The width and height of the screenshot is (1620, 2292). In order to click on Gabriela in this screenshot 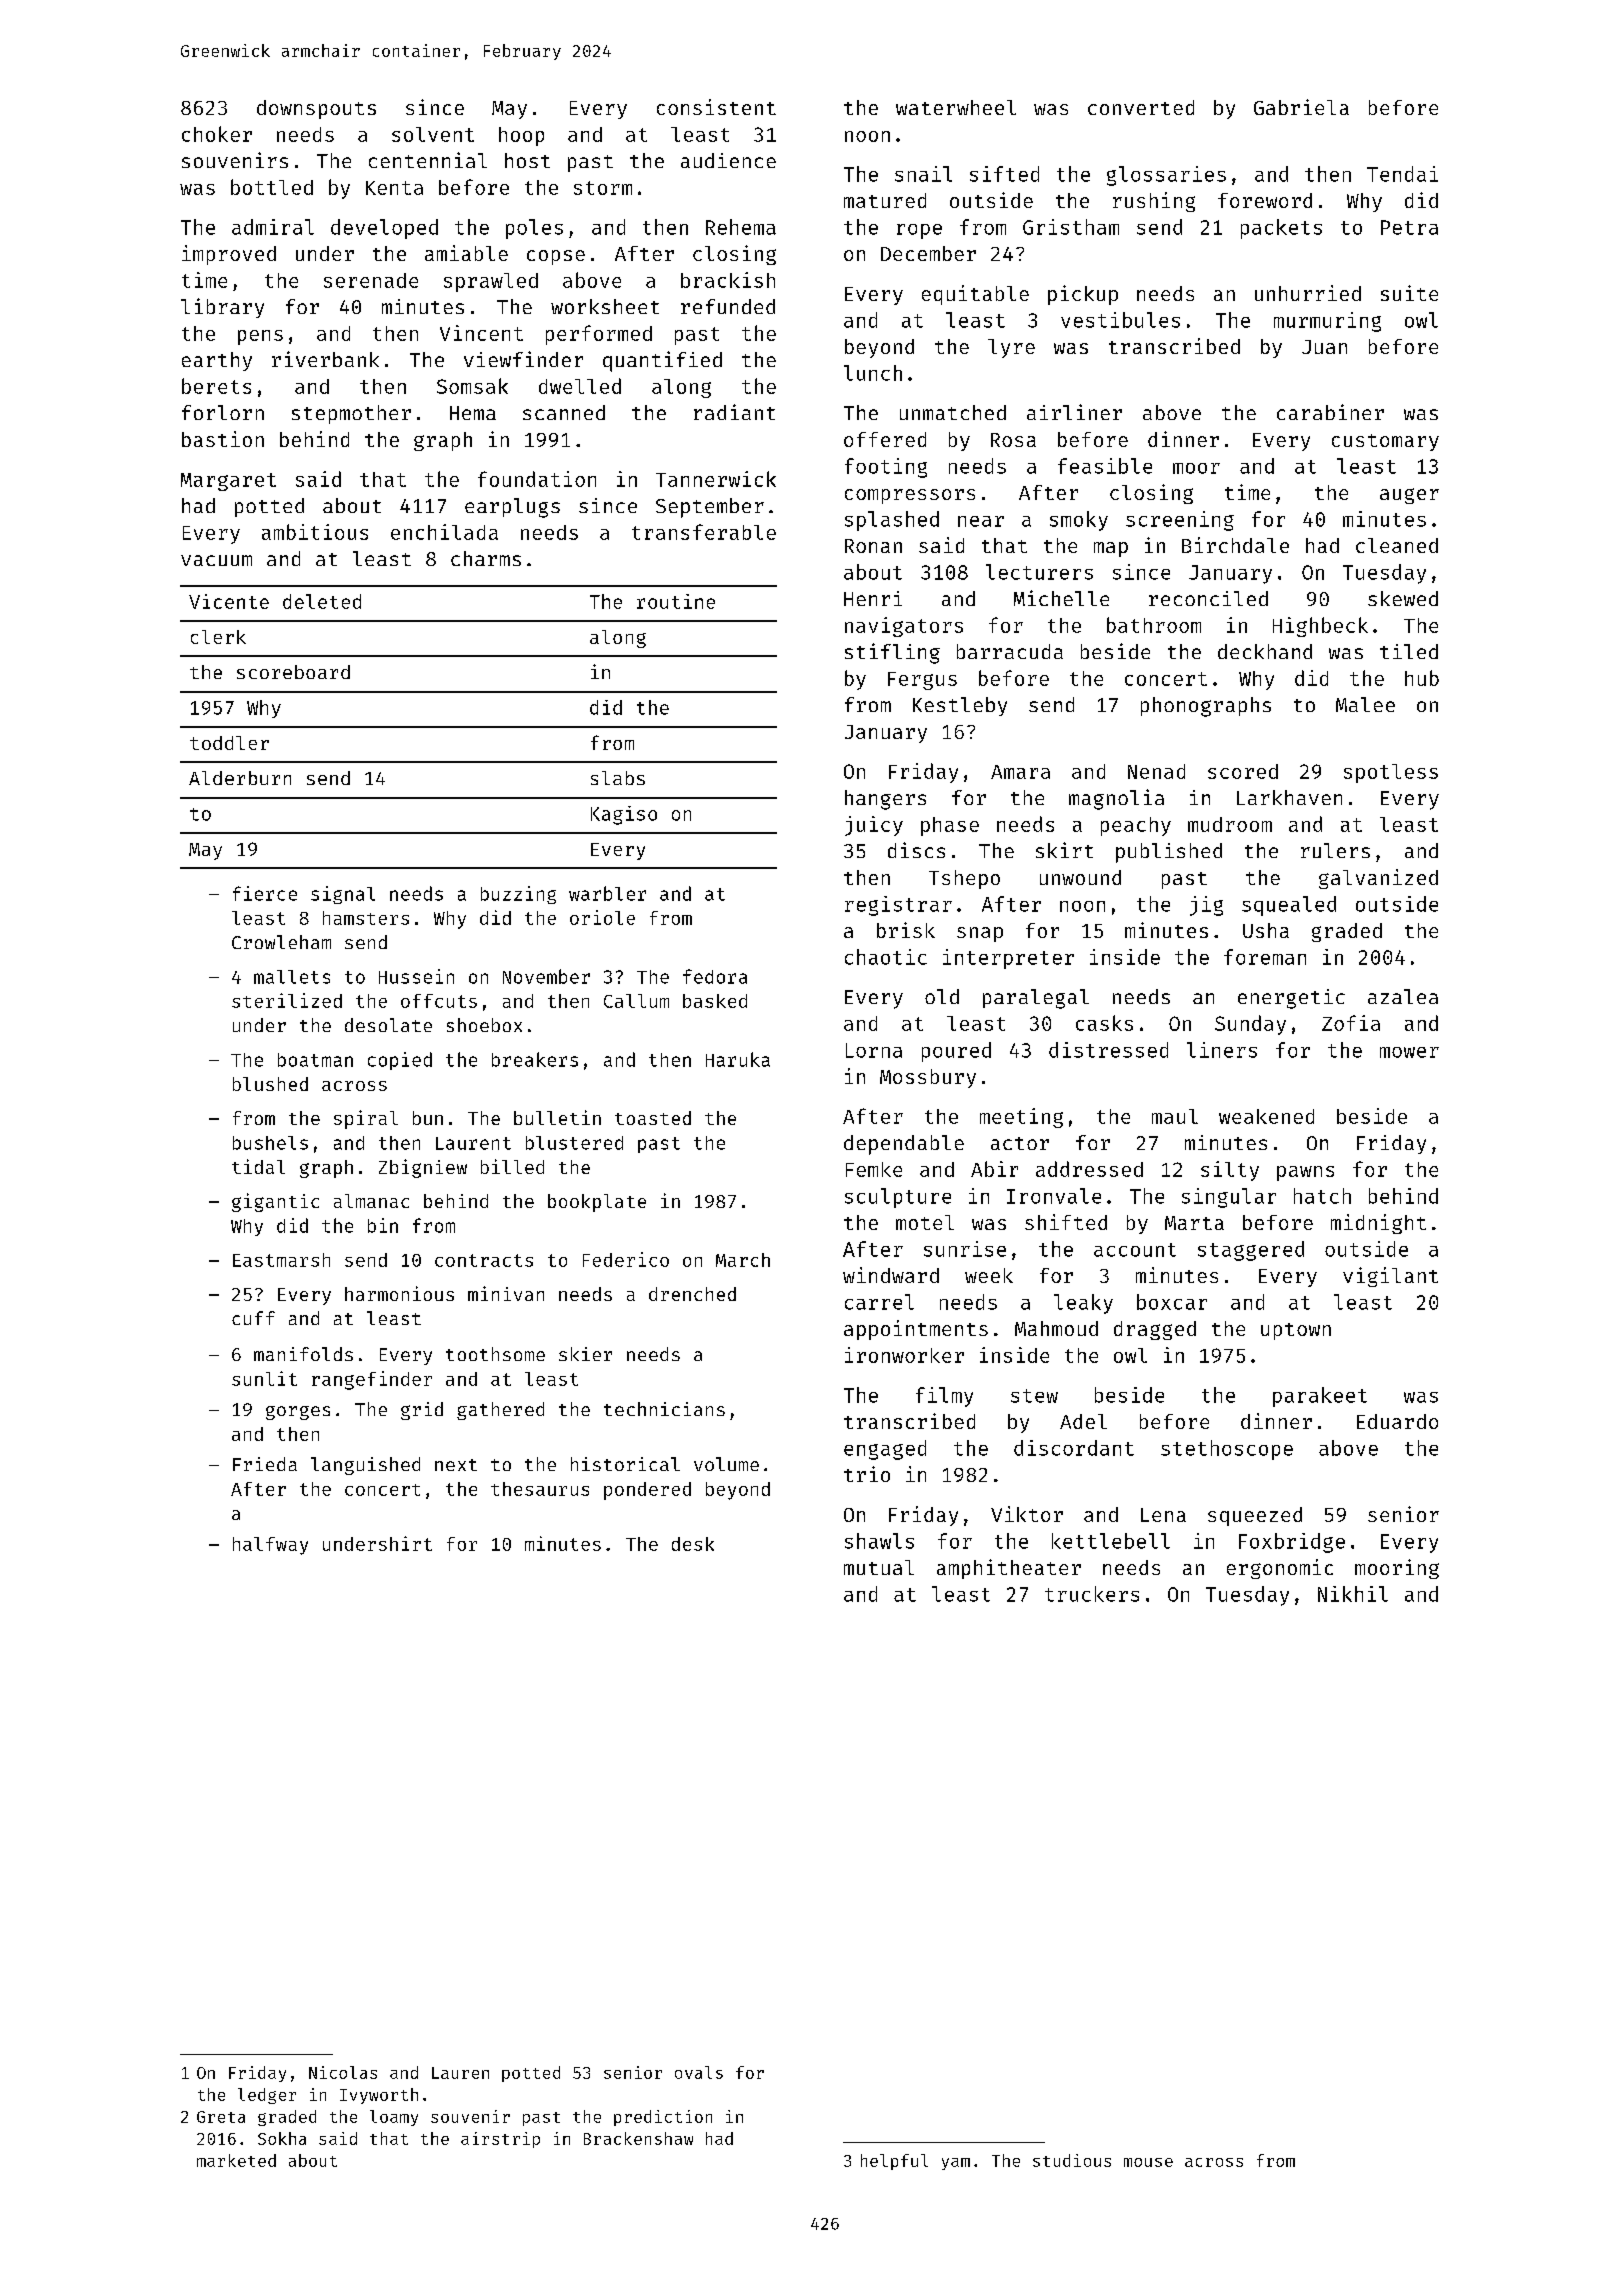, I will do `click(1301, 107)`.
